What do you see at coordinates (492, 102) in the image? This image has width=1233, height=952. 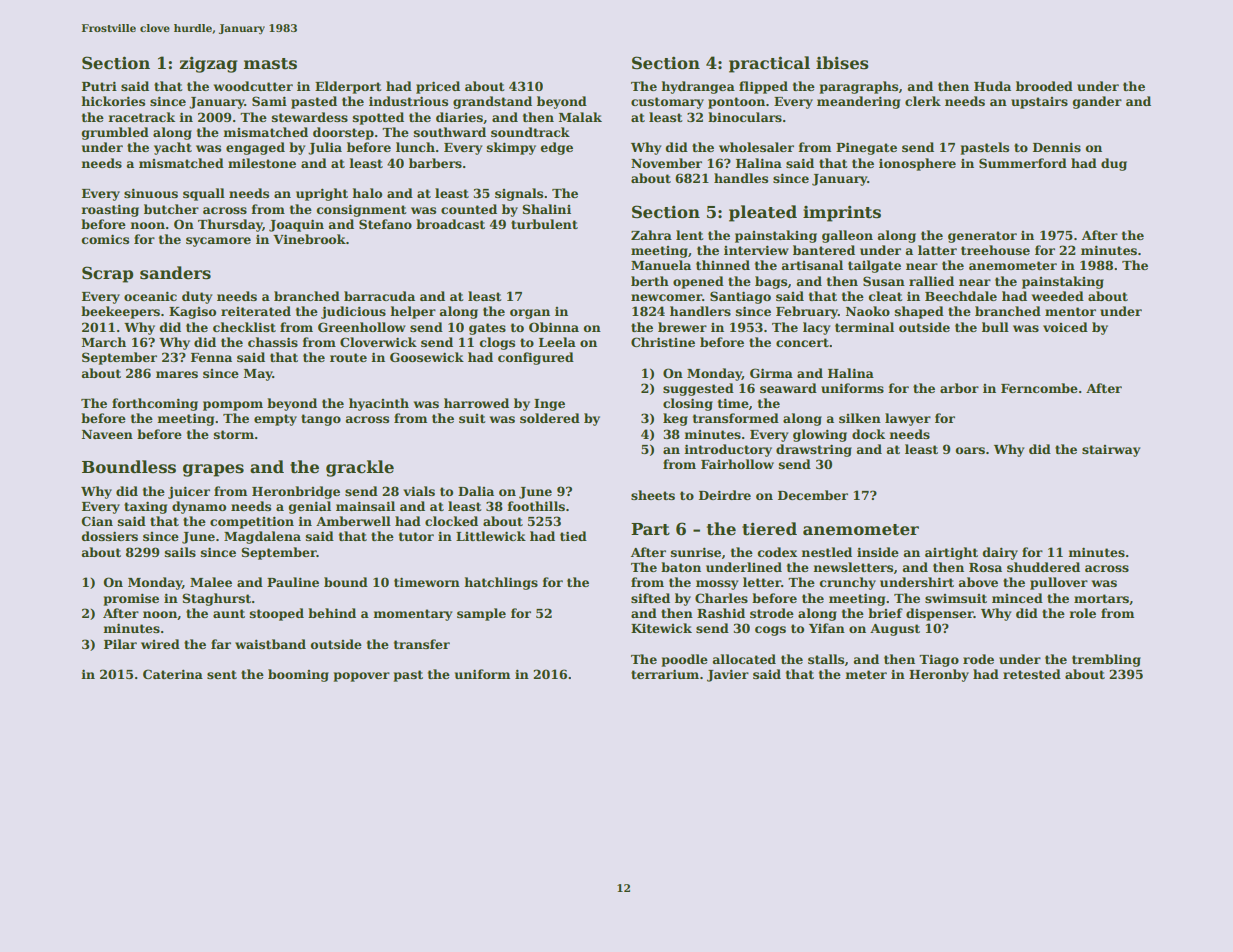 I see `grandstand` at bounding box center [492, 102].
